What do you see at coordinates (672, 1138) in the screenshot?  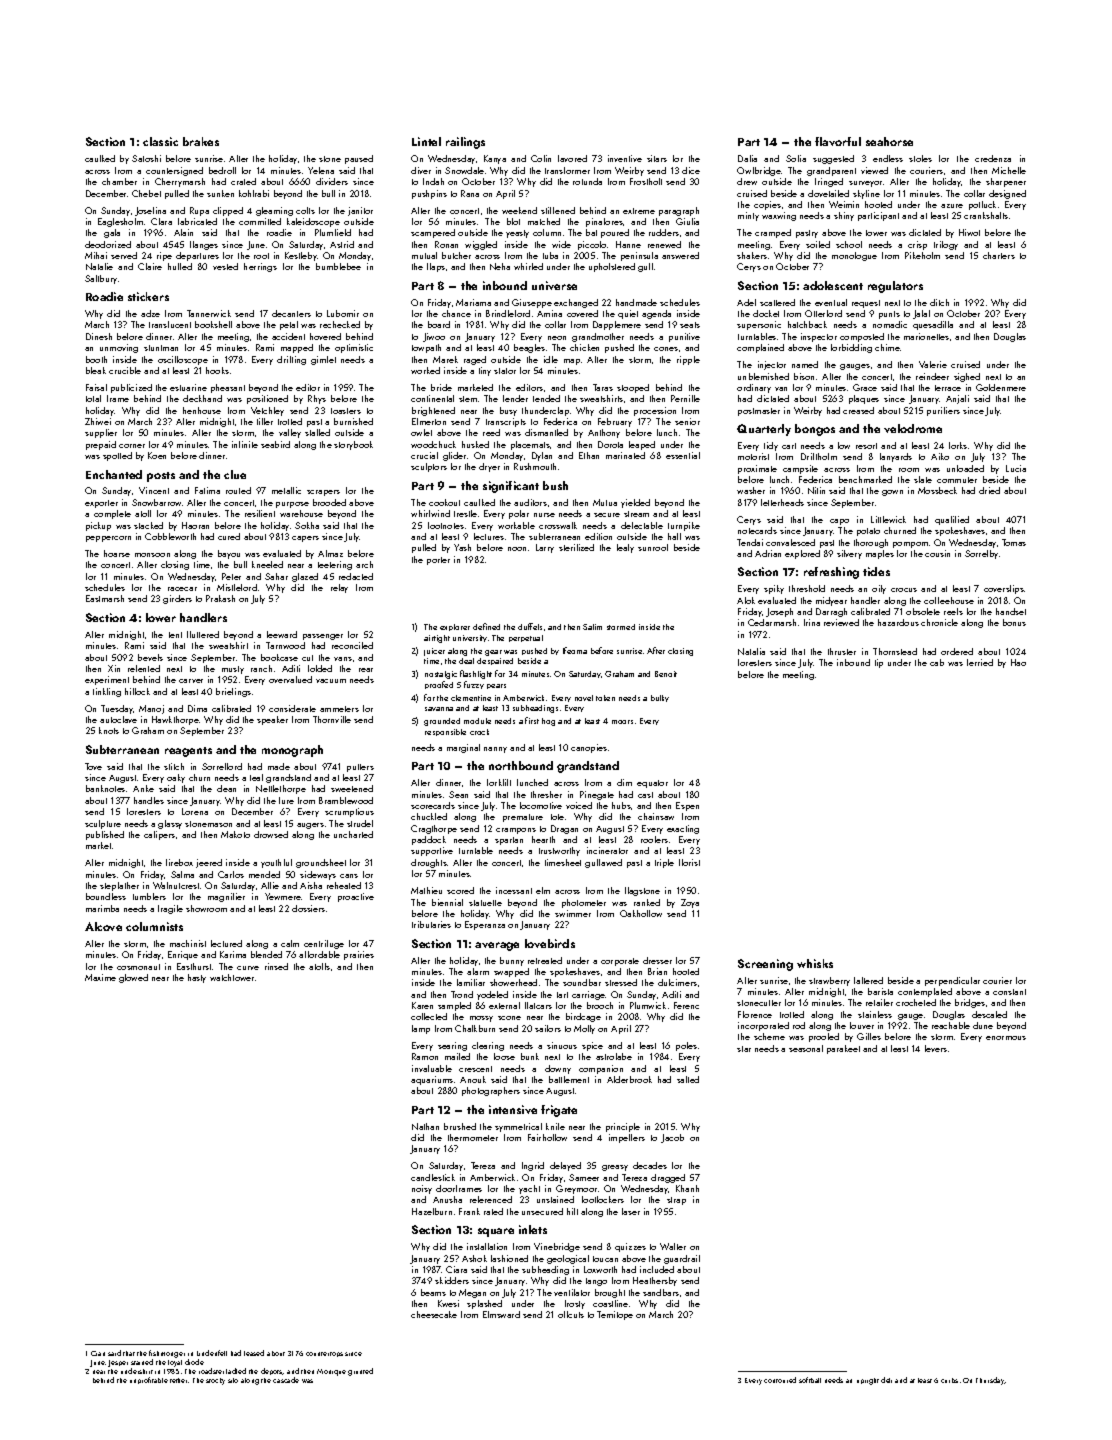 I see `Jacob` at bounding box center [672, 1138].
